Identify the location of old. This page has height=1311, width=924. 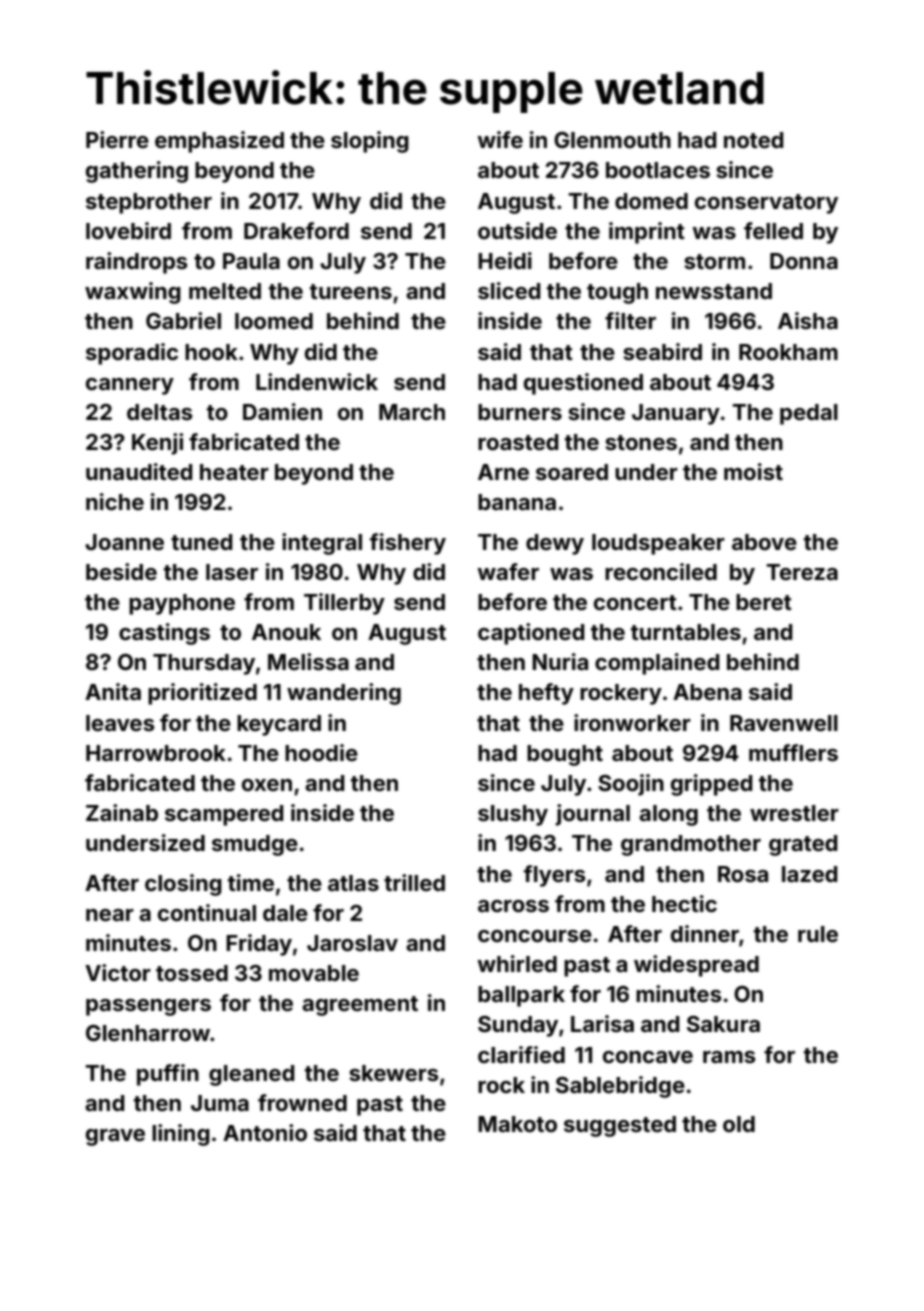
(739, 1124).
